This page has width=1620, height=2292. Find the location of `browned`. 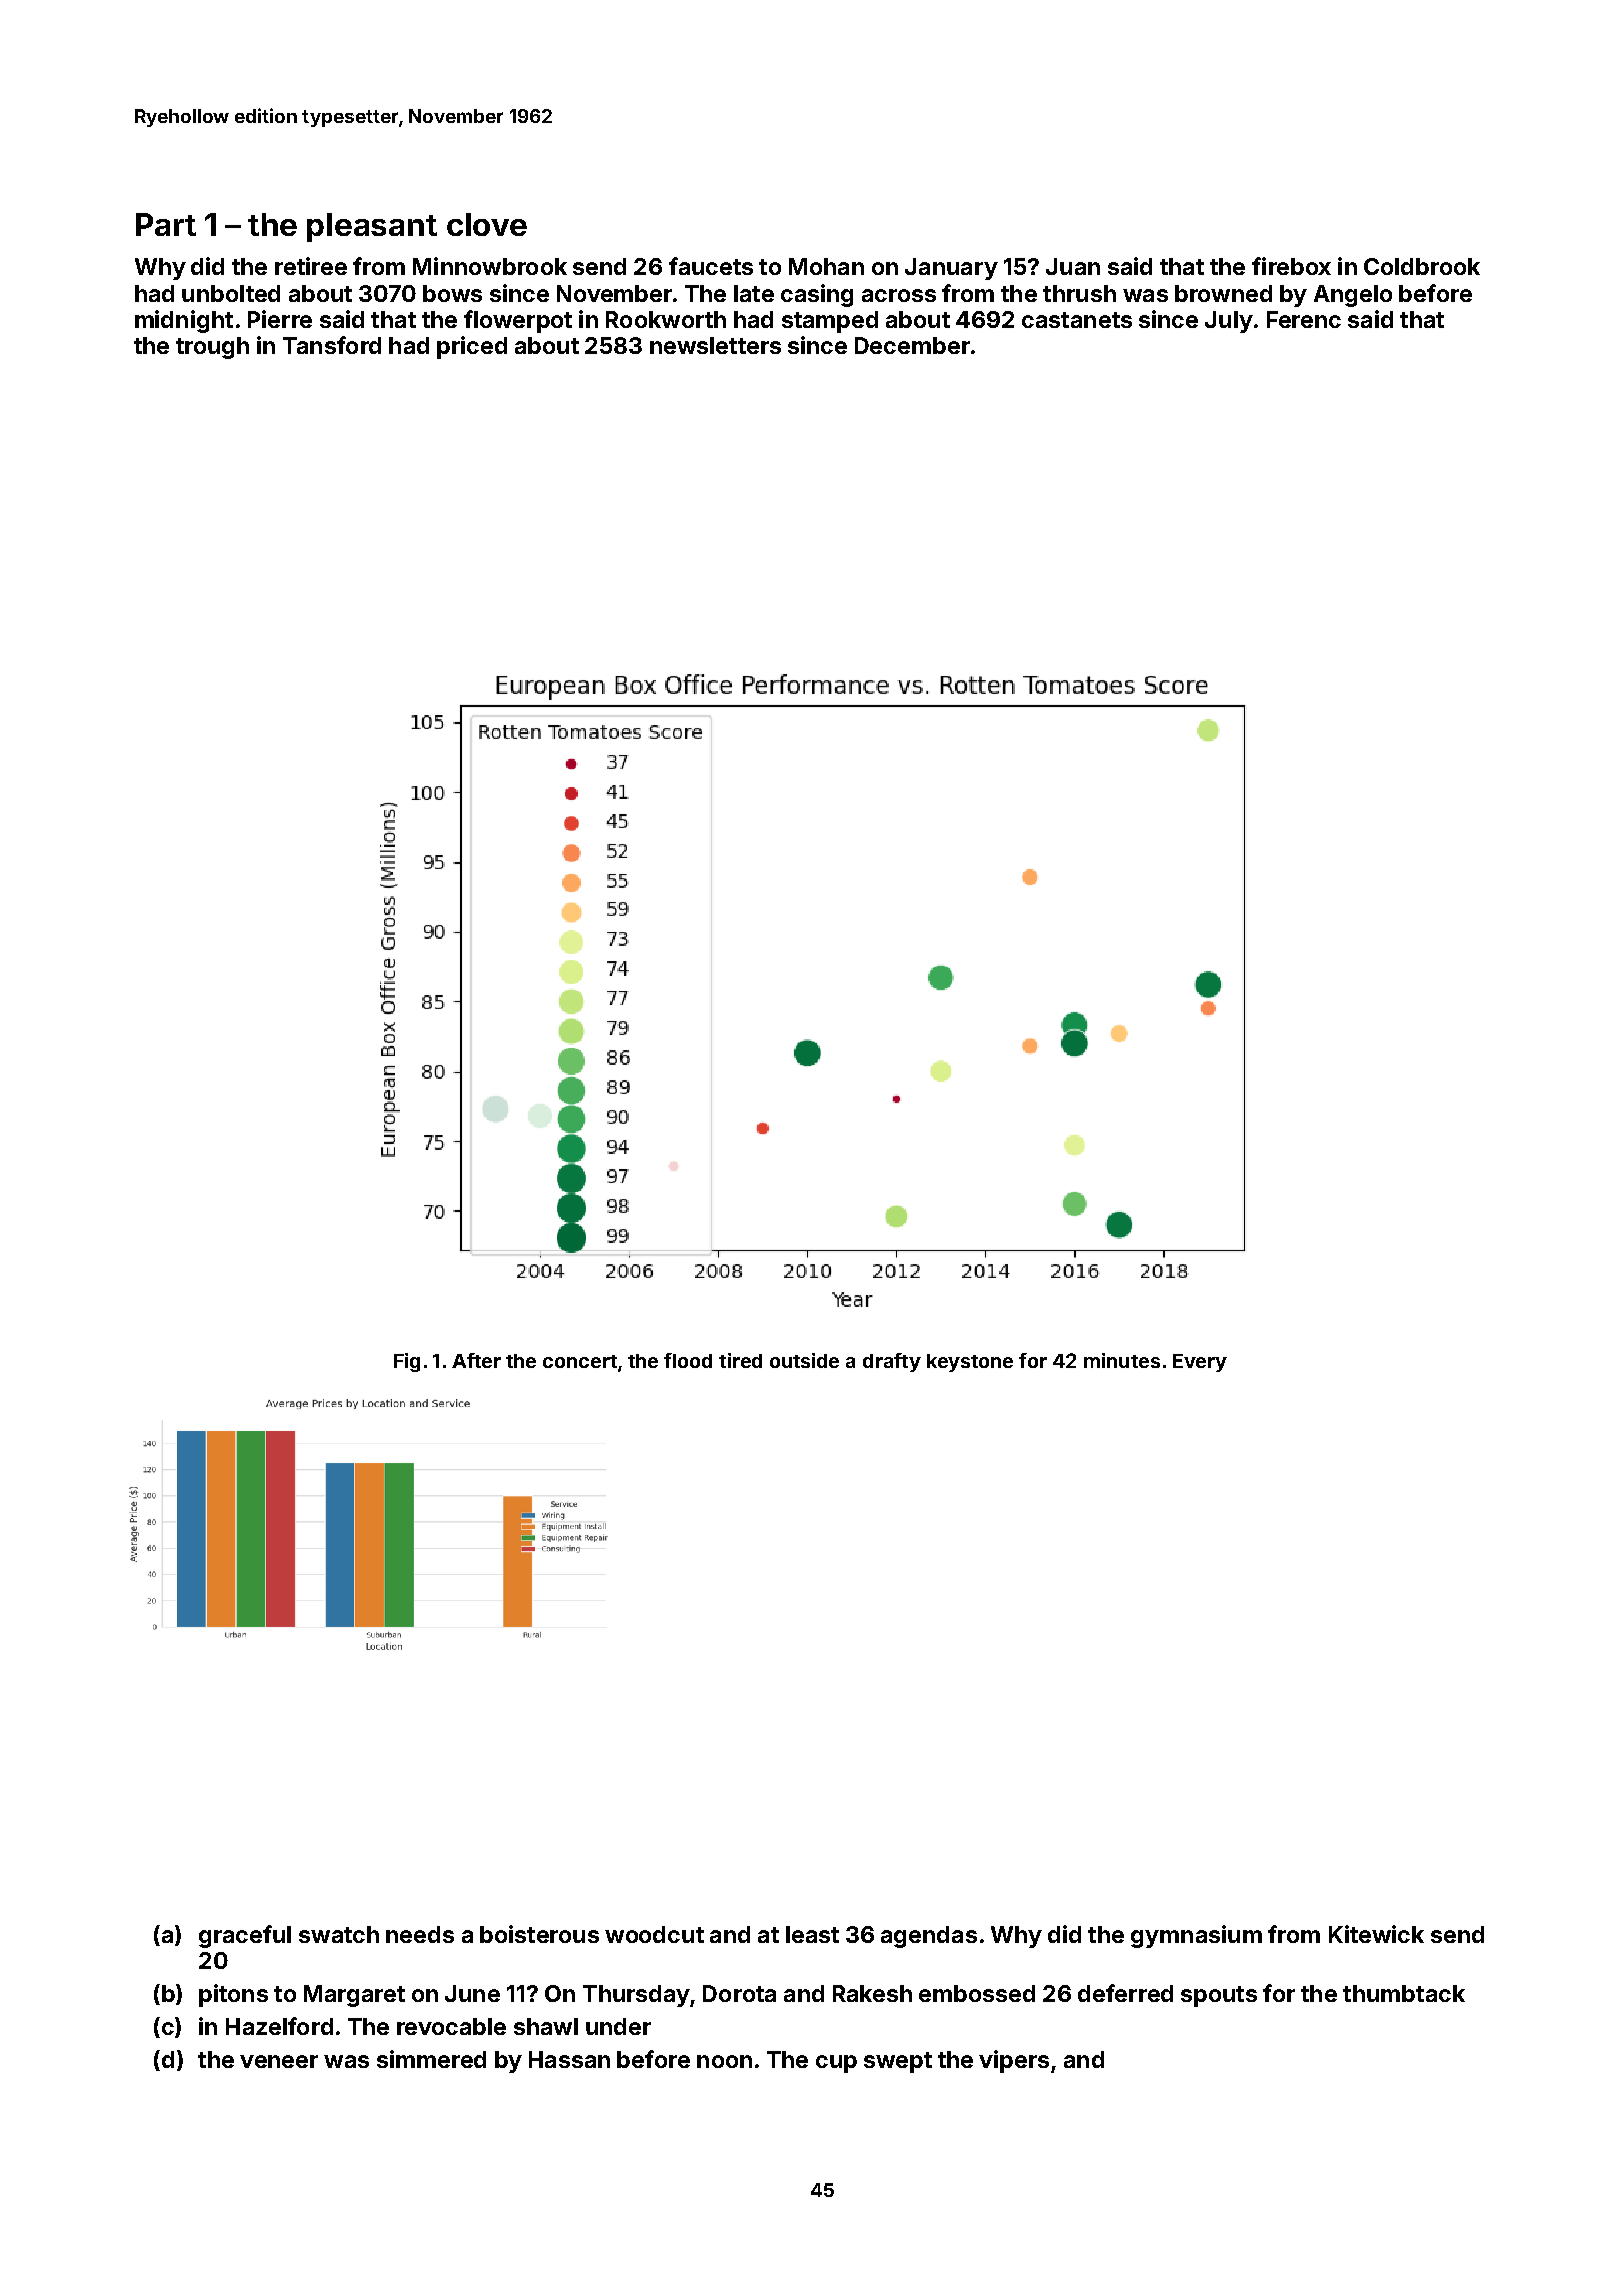

browned is located at coordinates (1223, 293).
